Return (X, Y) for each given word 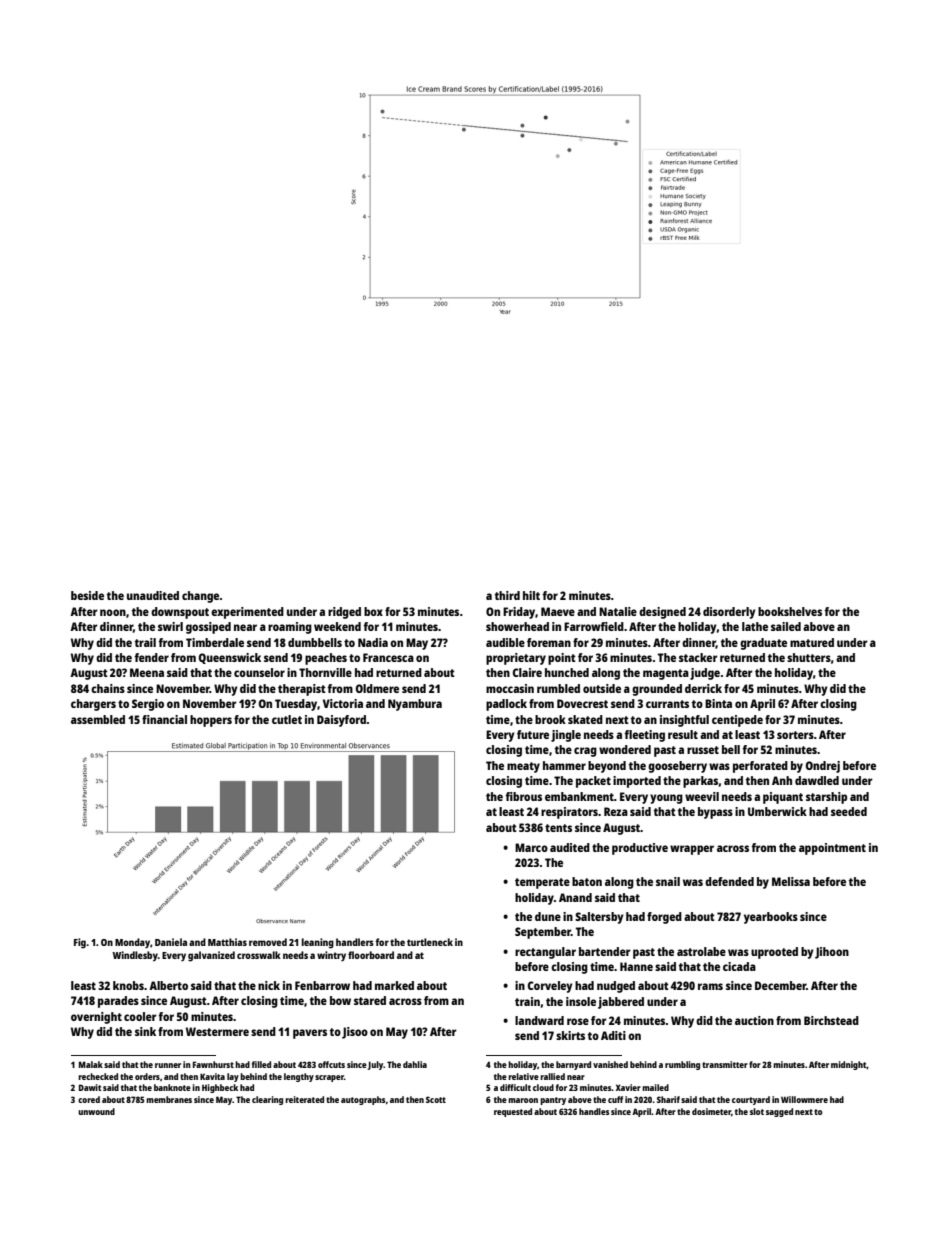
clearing (267, 1100)
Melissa (791, 881)
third (507, 595)
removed (268, 942)
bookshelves (790, 611)
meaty (523, 767)
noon (113, 612)
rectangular (545, 953)
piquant (783, 798)
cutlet (287, 719)
